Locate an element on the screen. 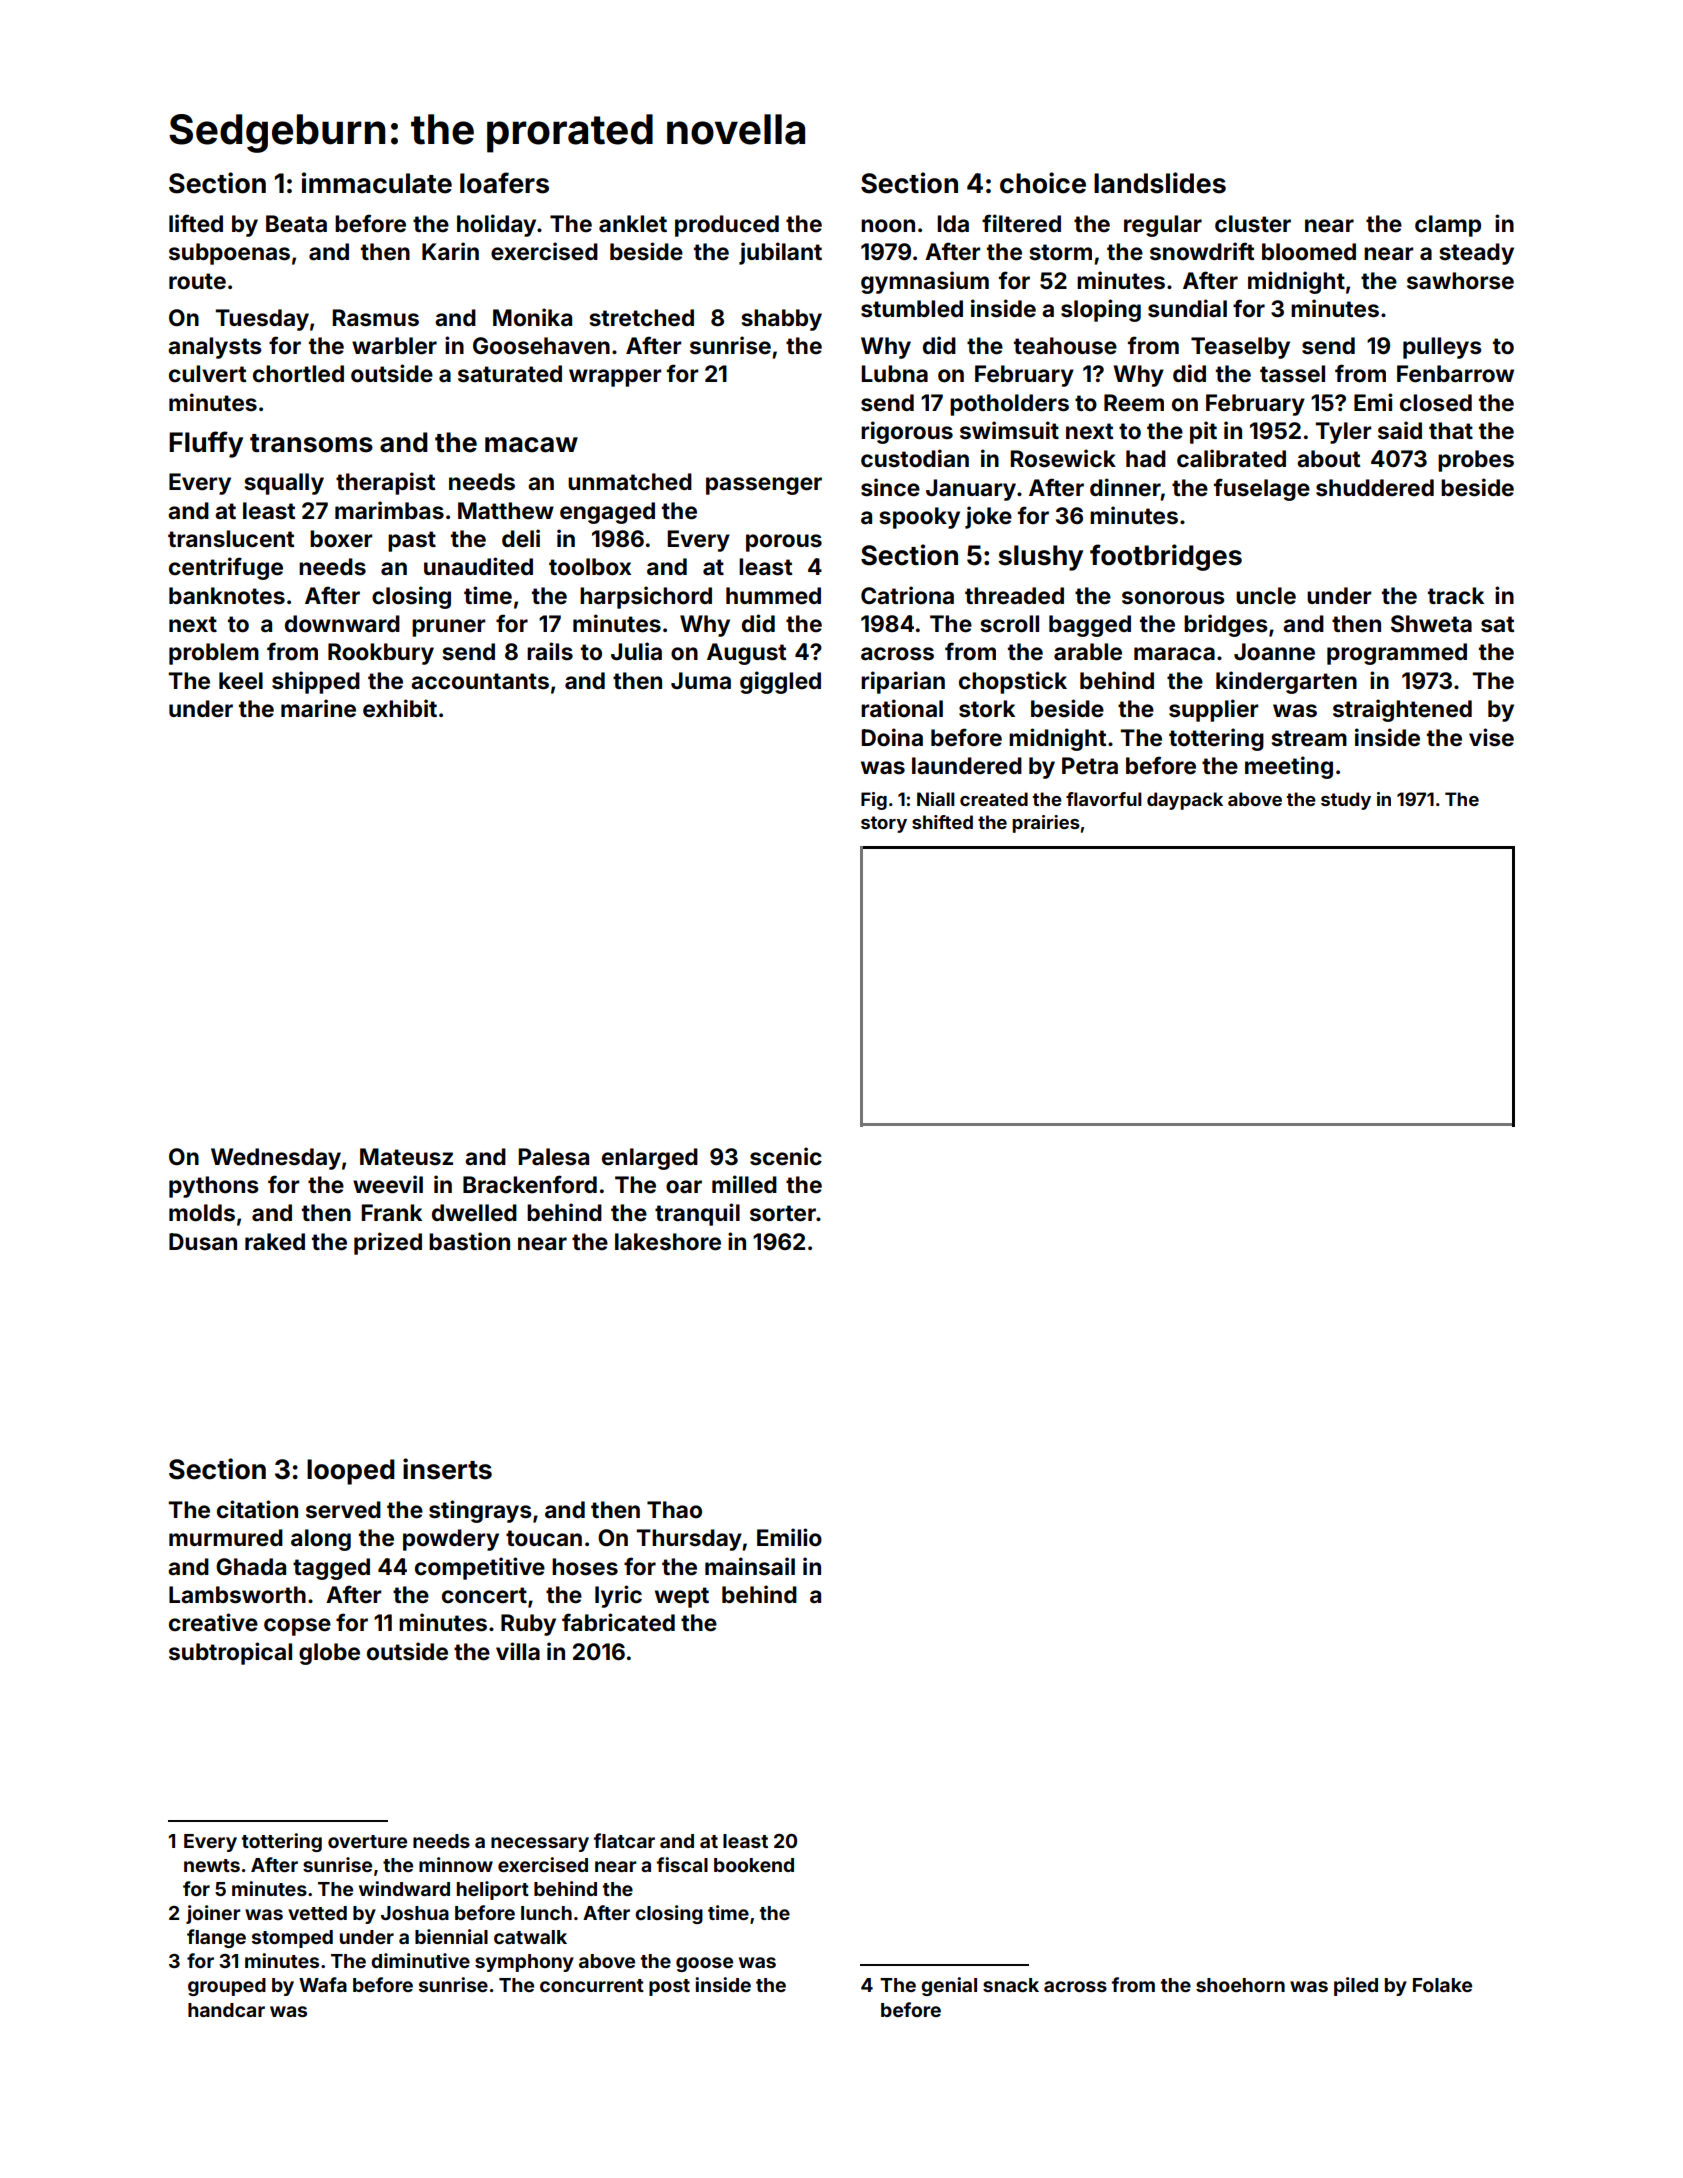 Image resolution: width=1683 pixels, height=2178 pixels. Teaselby is located at coordinates (1240, 348).
